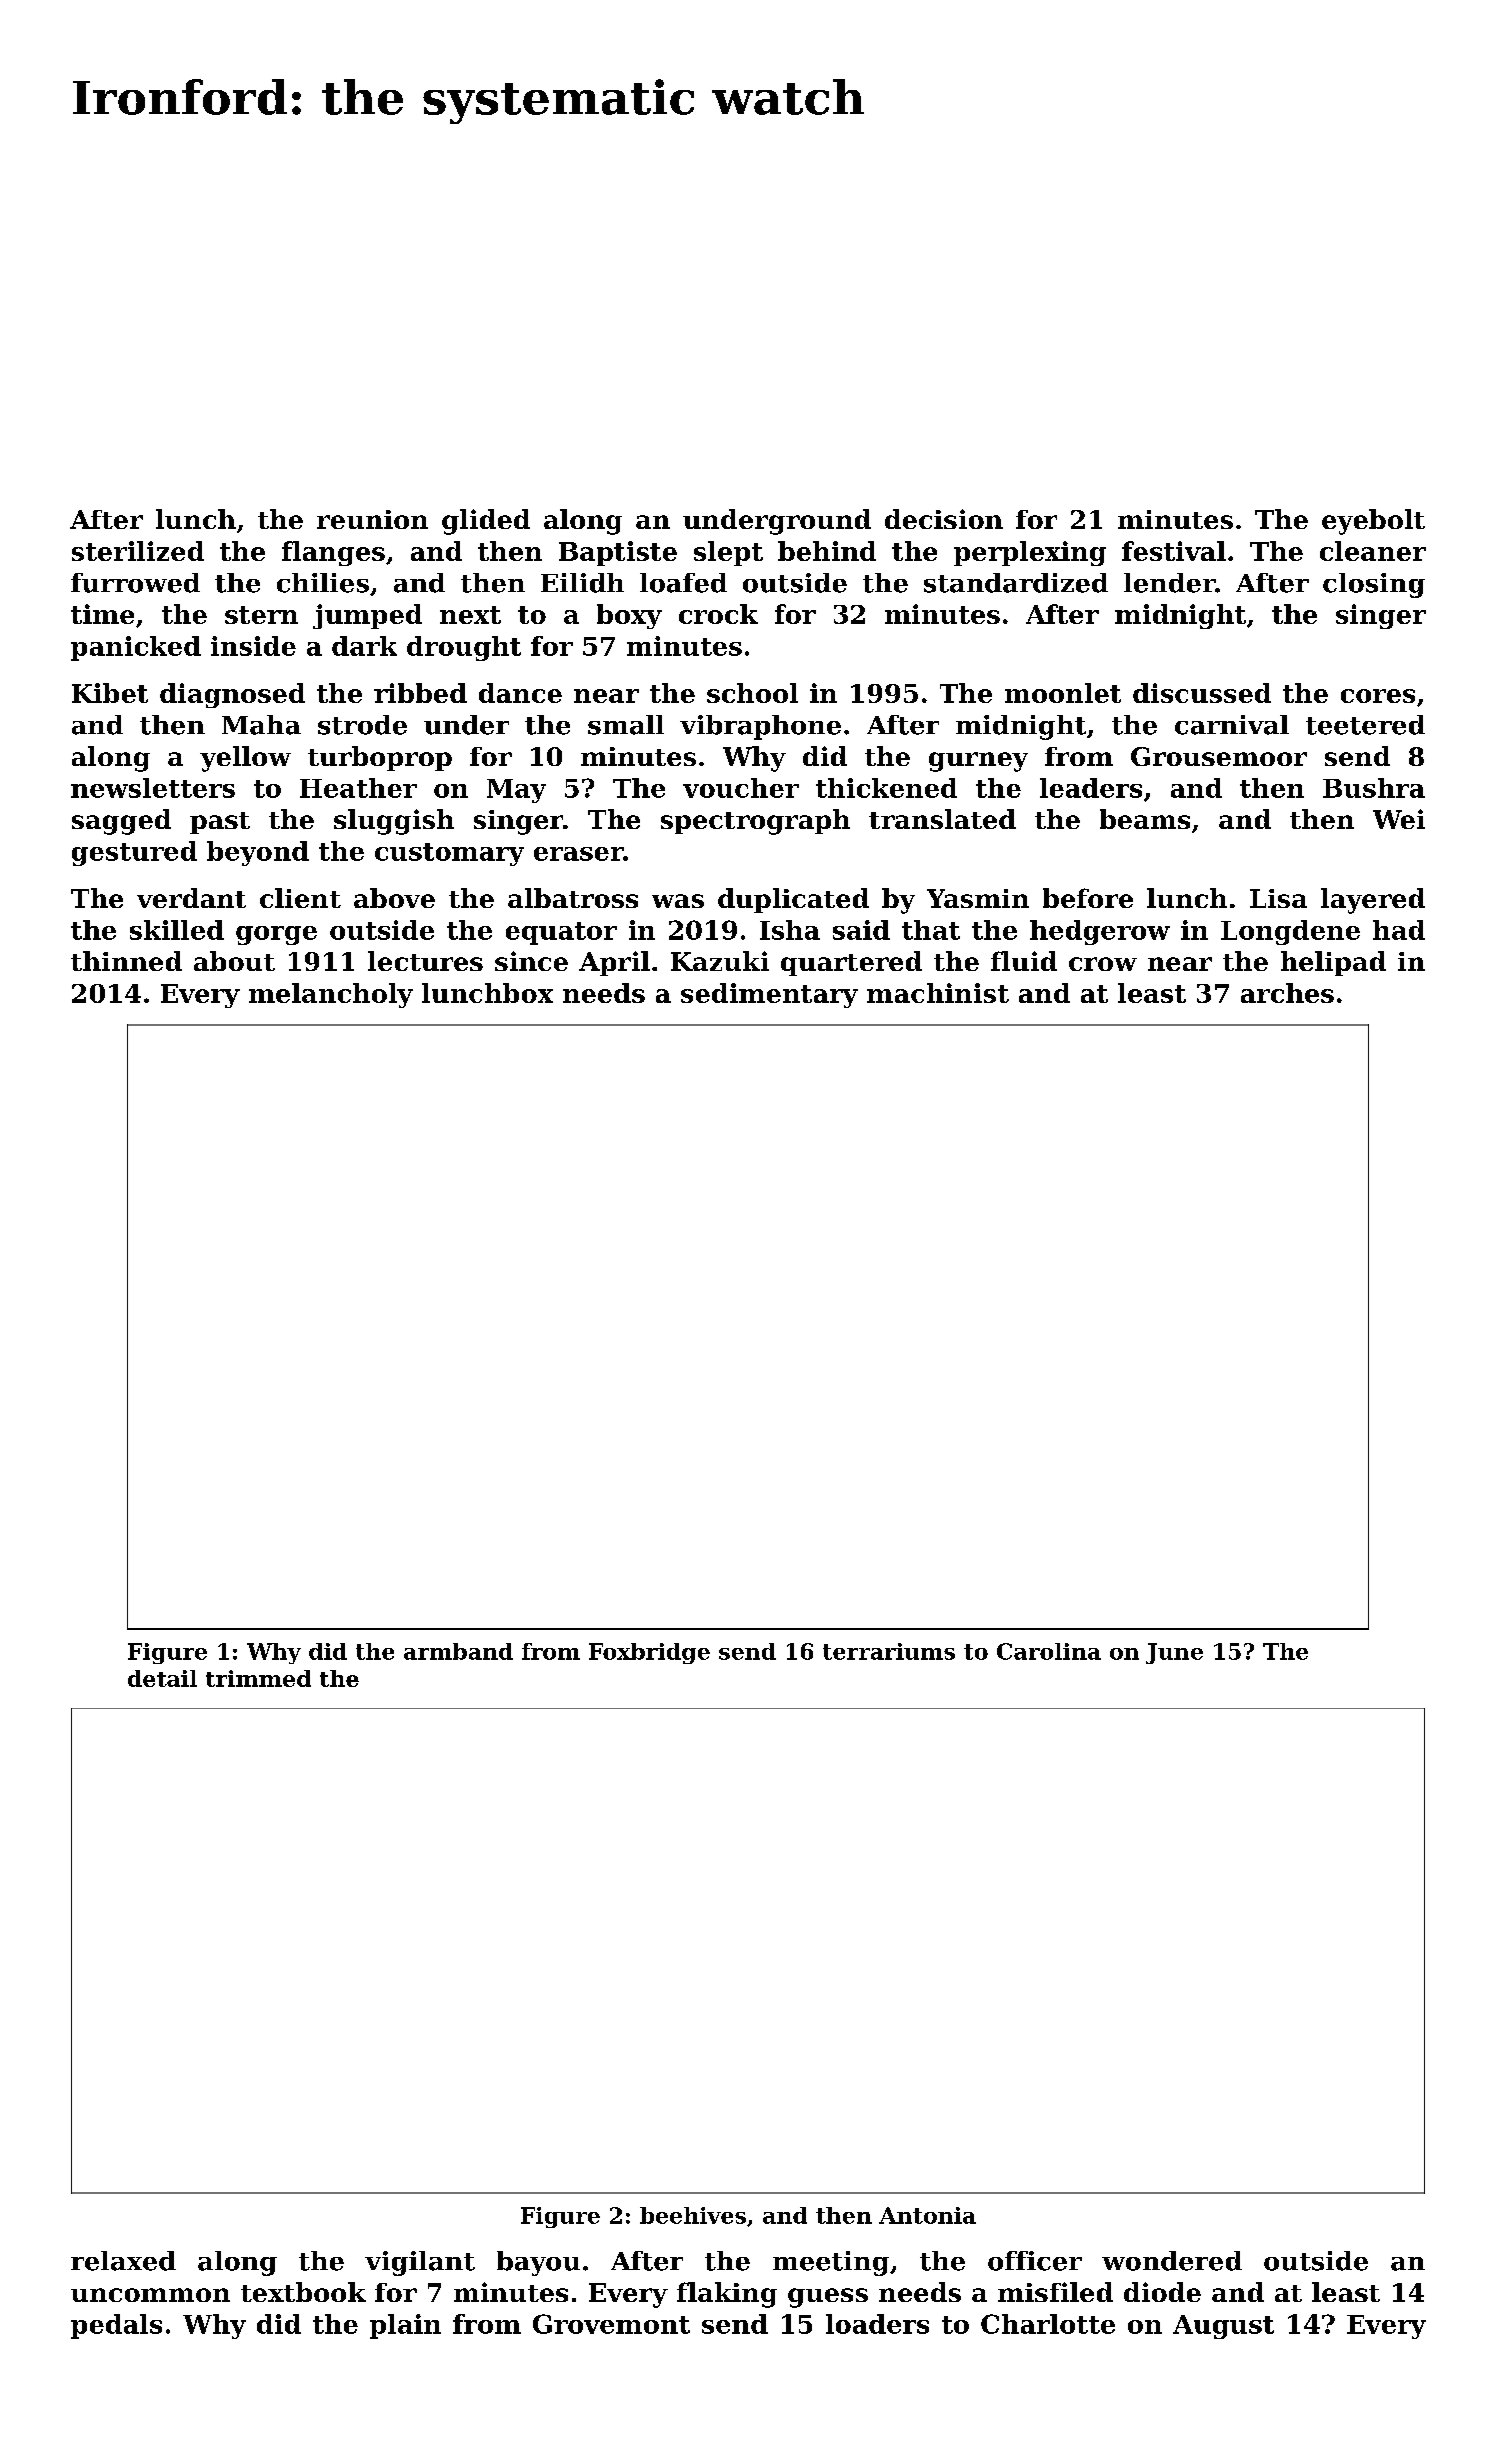 The width and height of the image is (1496, 2464). I want to click on vigilant, so click(420, 2263).
